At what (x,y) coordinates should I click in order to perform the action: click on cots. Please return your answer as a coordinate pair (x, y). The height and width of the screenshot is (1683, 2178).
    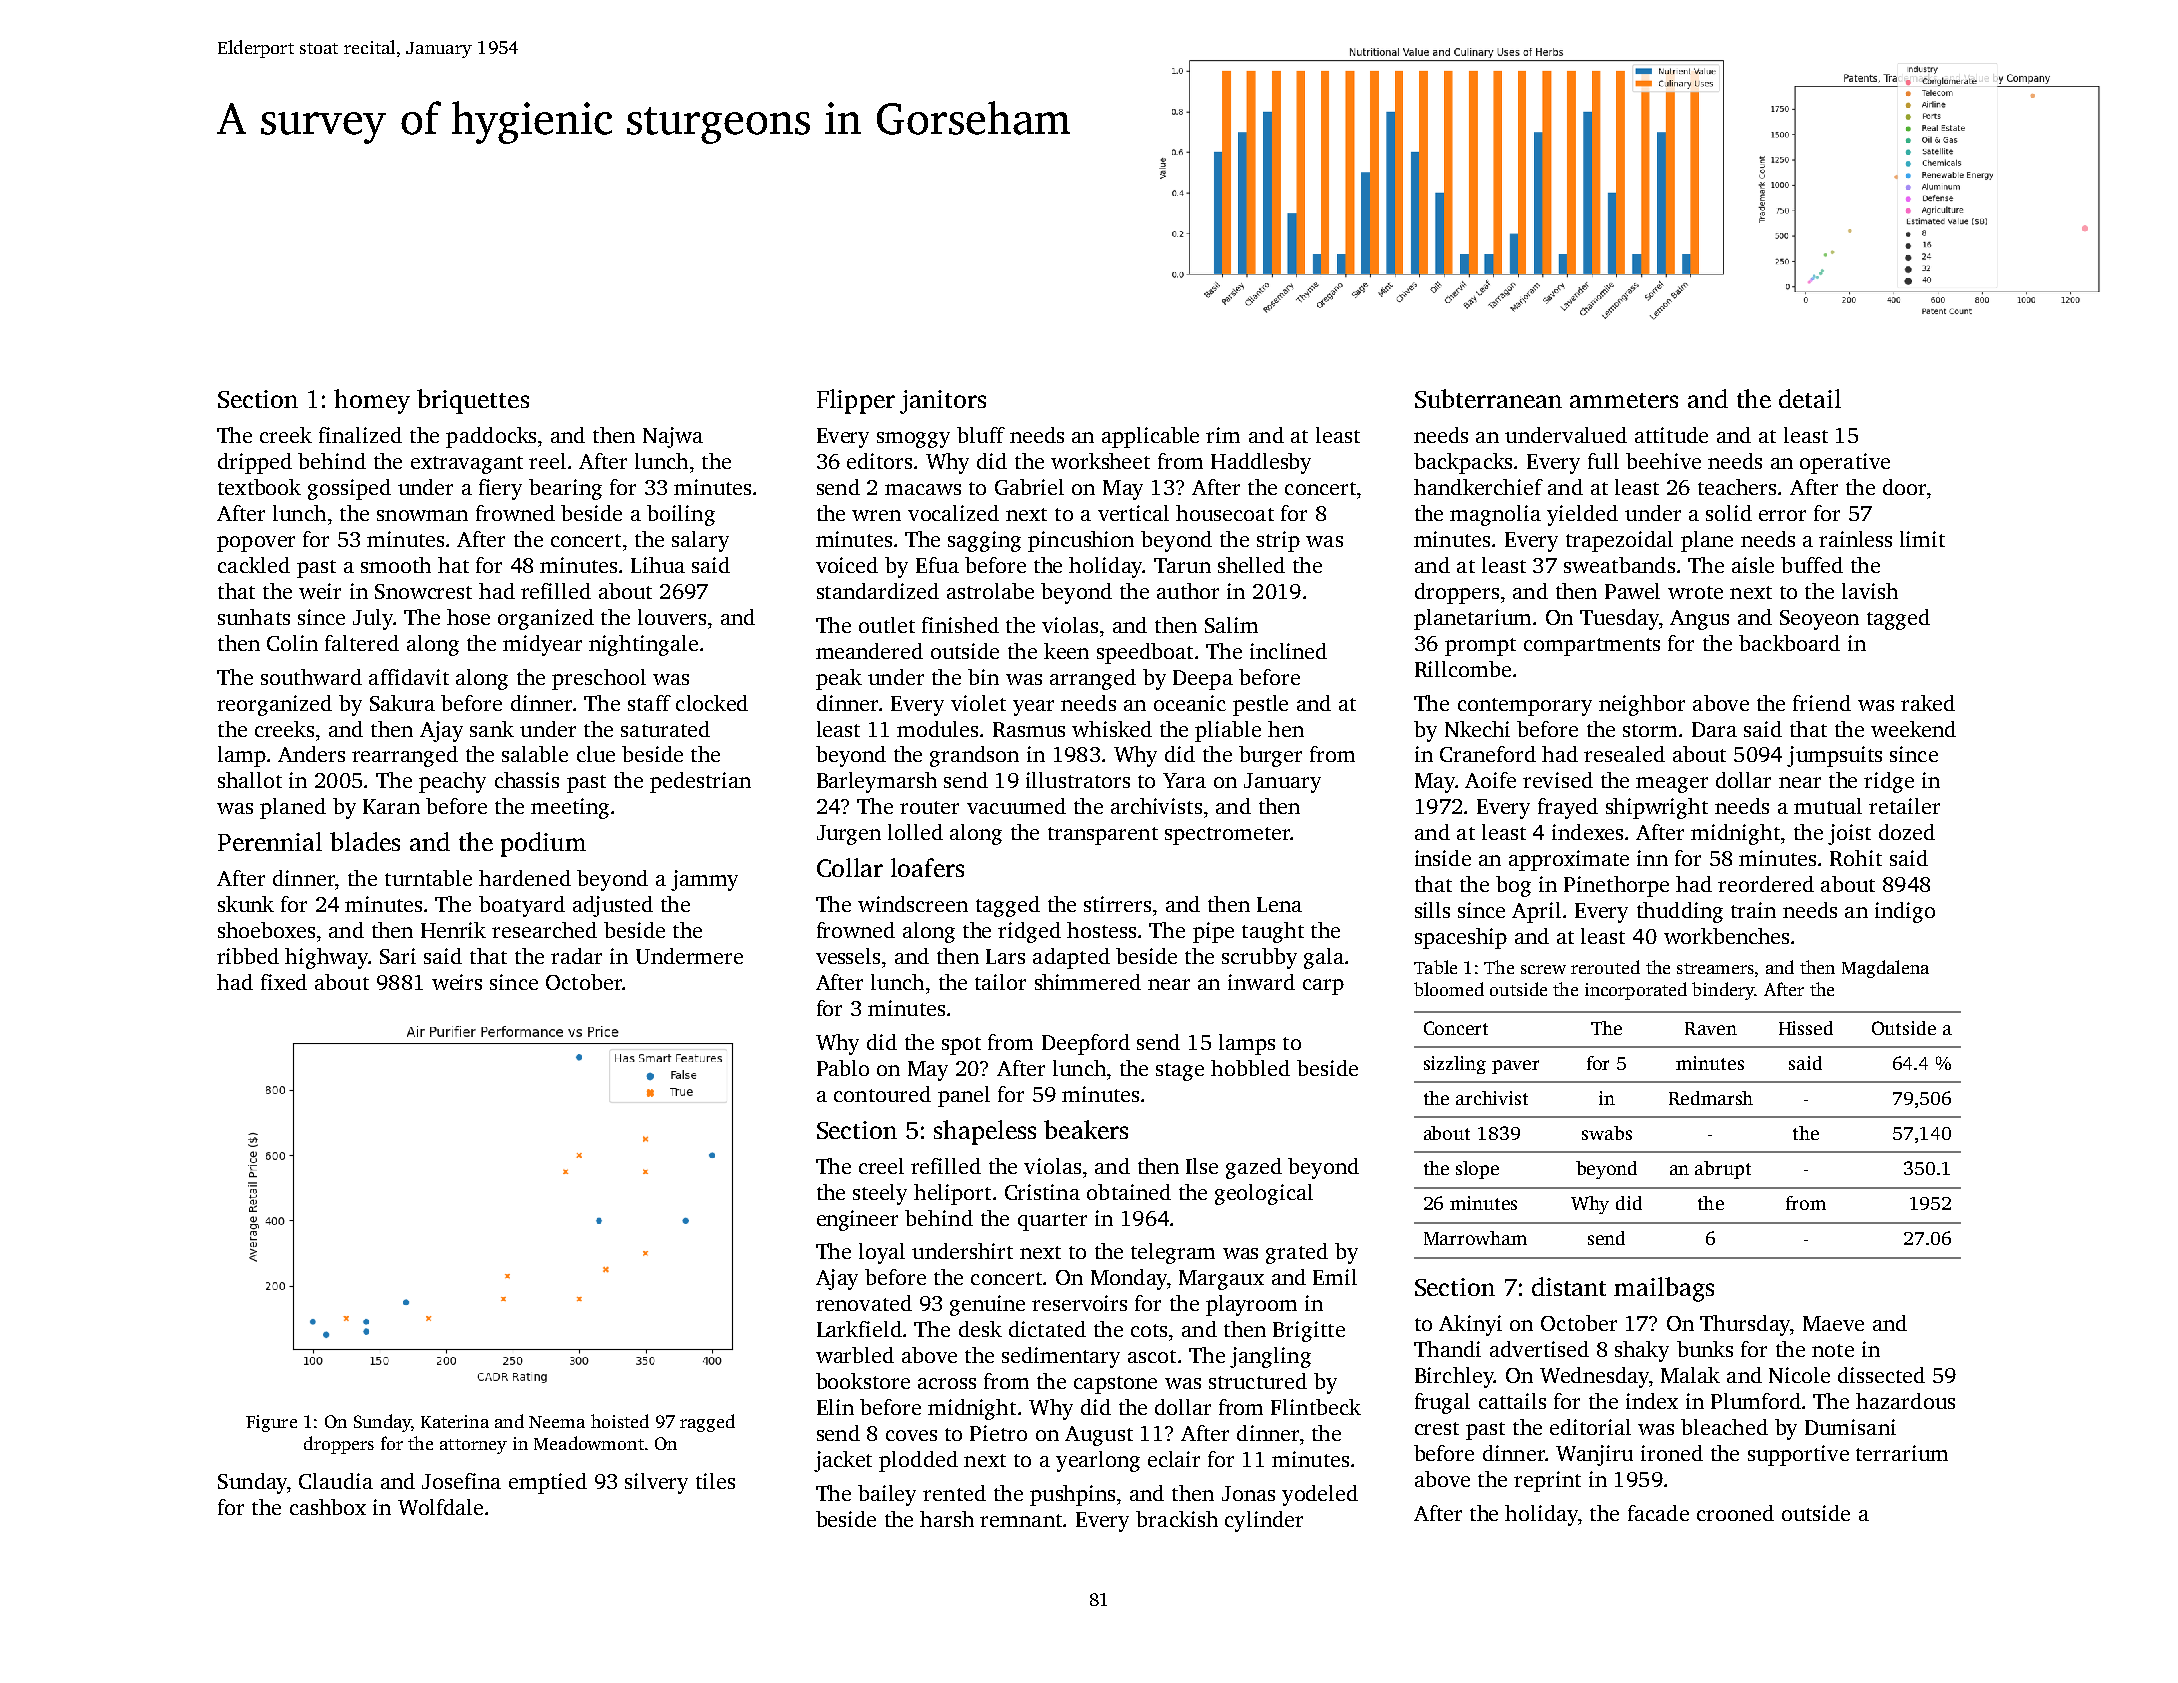
    Looking at the image, I should click on (1149, 1330).
